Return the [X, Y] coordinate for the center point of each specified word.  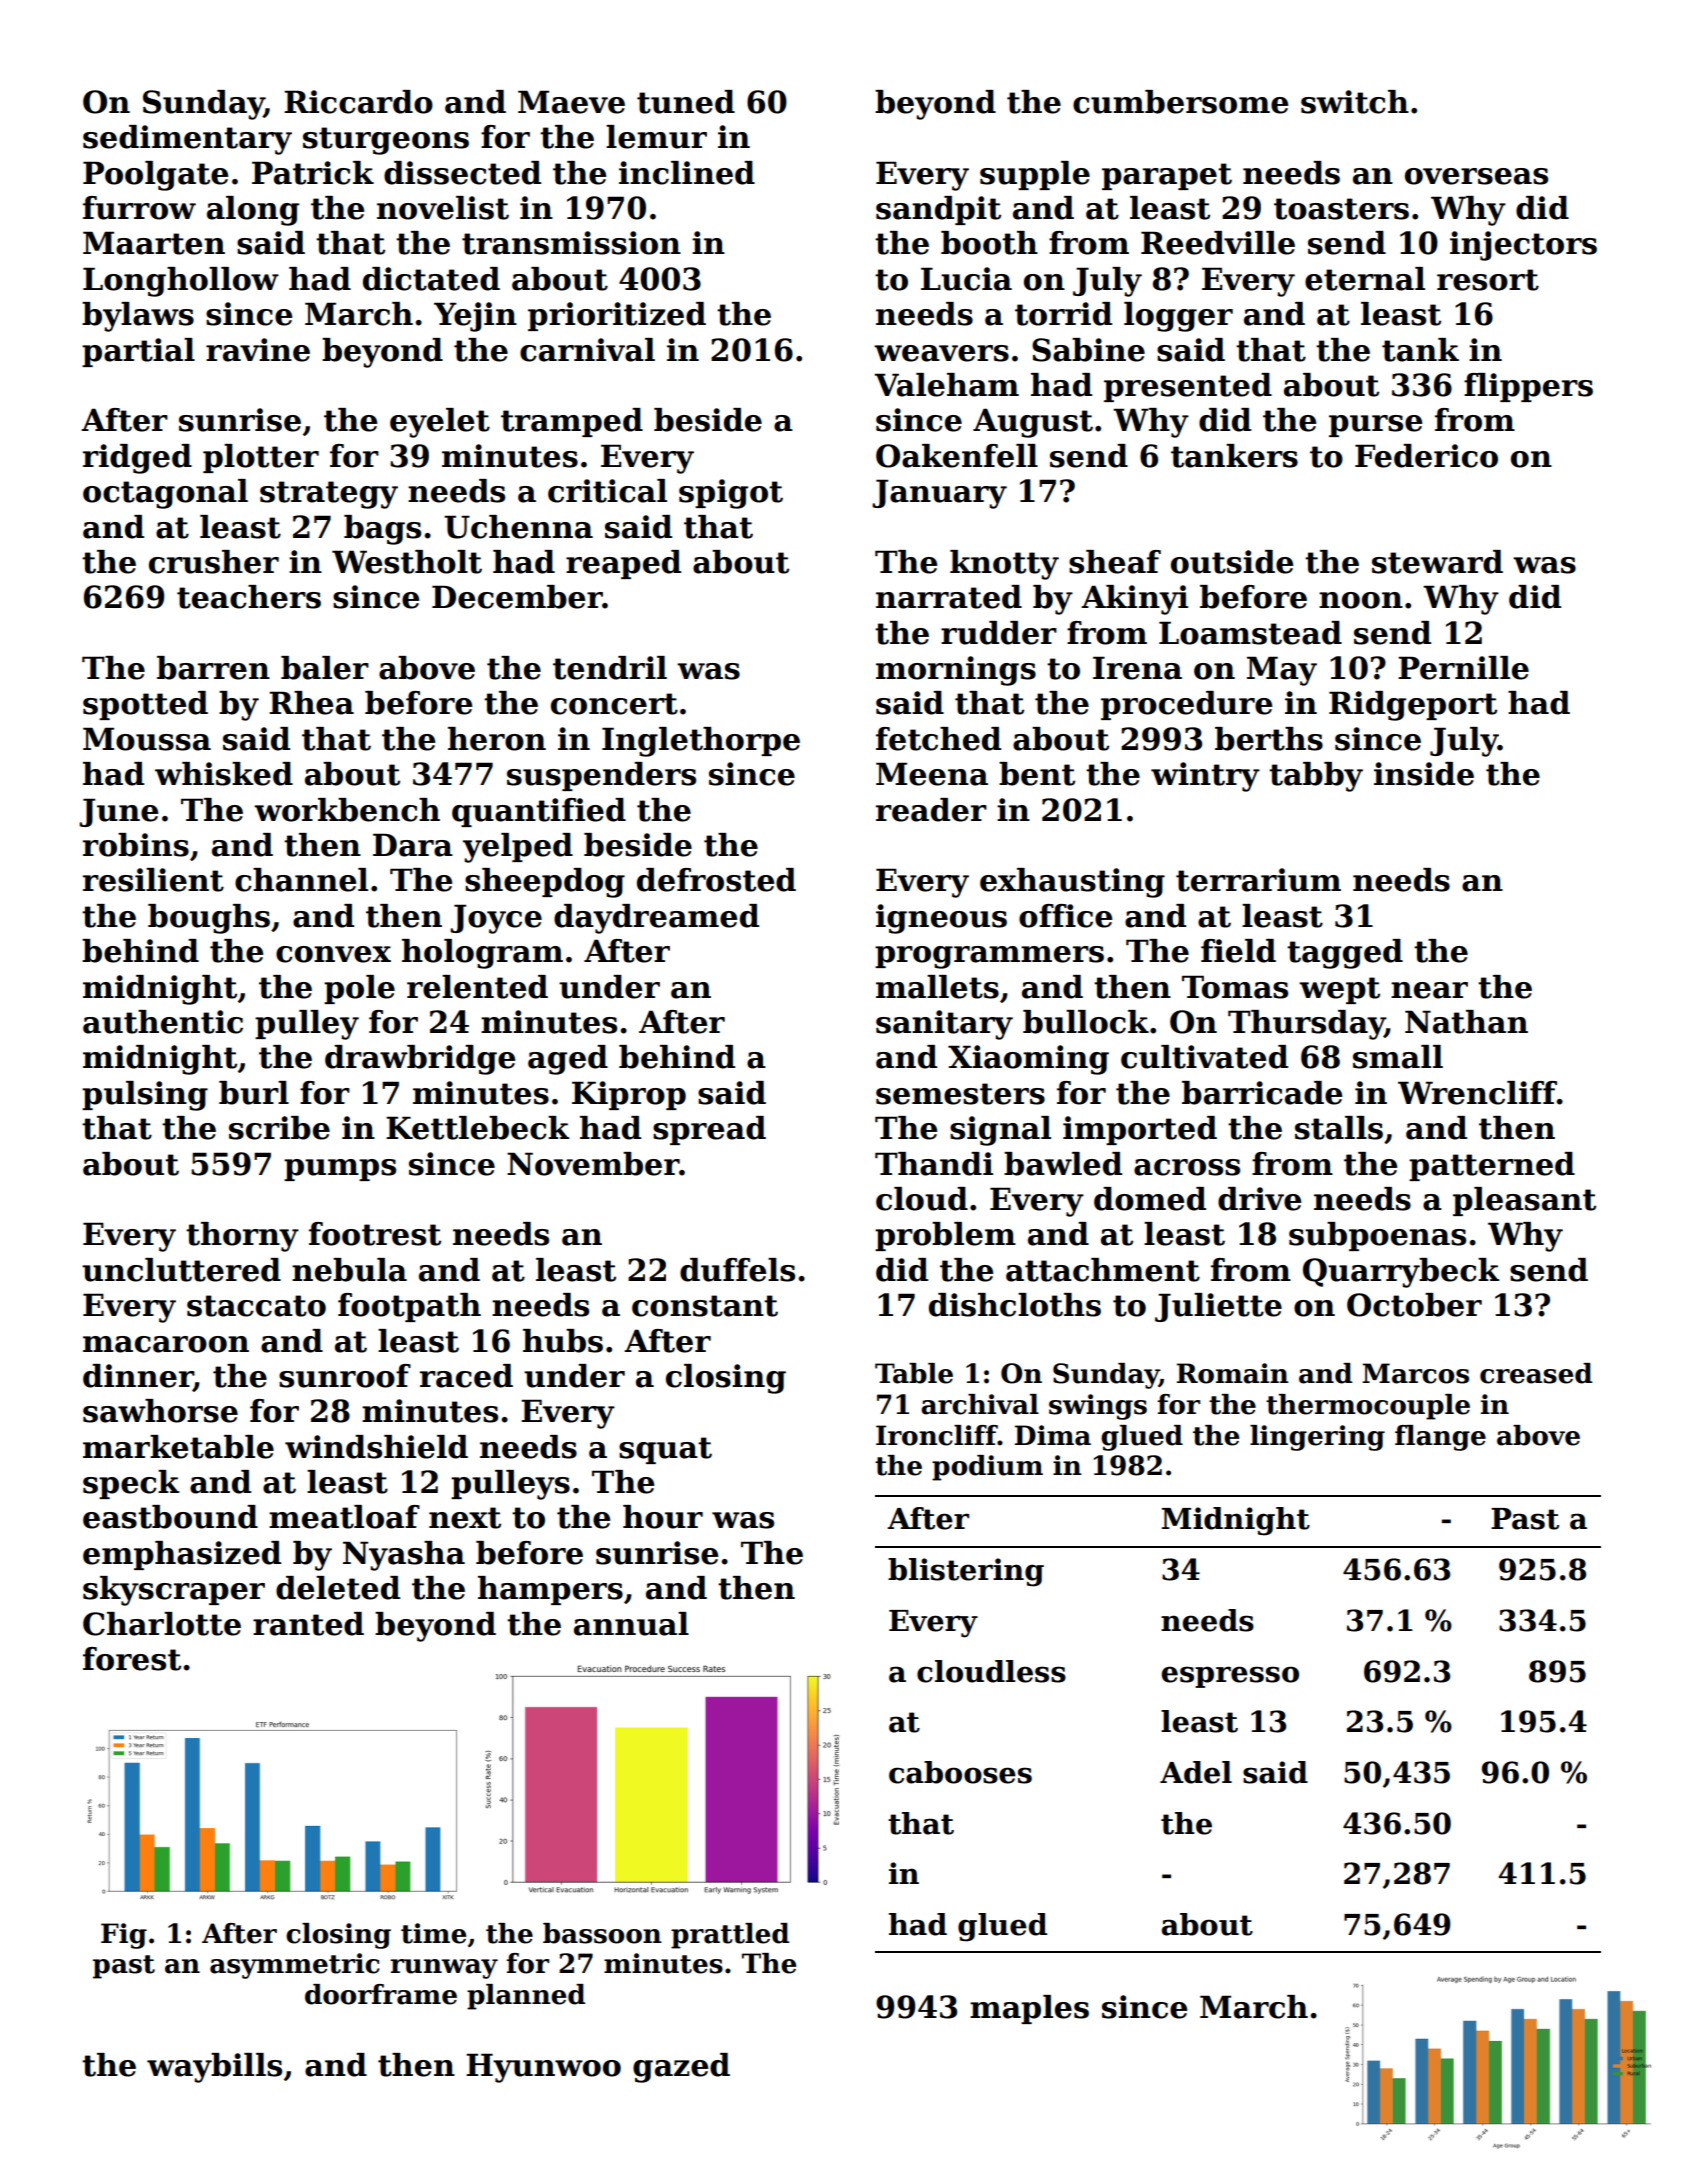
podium [987, 1468]
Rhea [311, 703]
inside [1424, 774]
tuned [686, 102]
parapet [1167, 176]
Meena [932, 774]
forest [132, 1659]
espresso [1230, 1677]
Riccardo [358, 102]
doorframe [381, 1994]
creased [1536, 1373]
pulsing [145, 1096]
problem [945, 1236]
